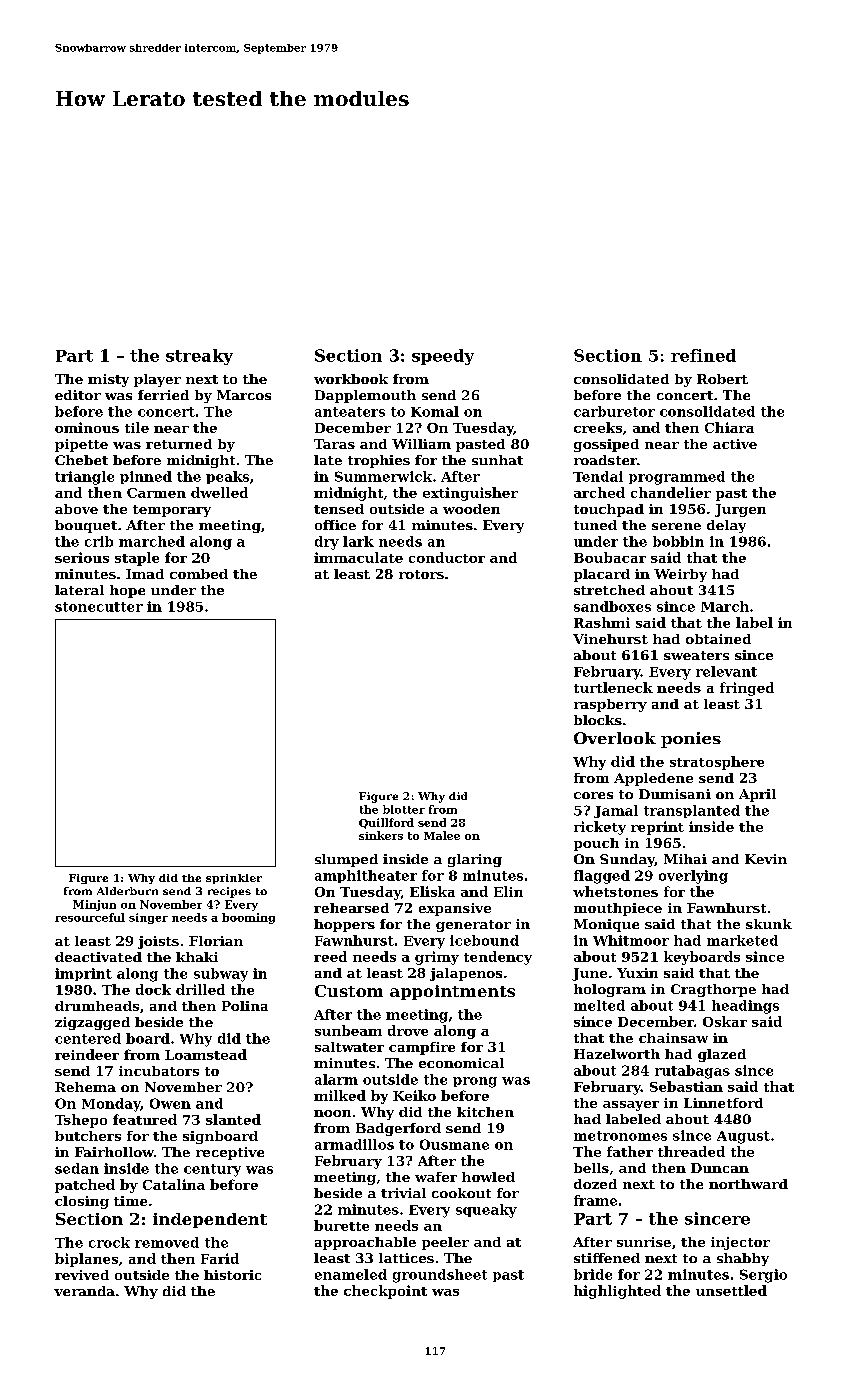 The width and height of the document is (849, 1400). I want to click on placard, so click(602, 575).
